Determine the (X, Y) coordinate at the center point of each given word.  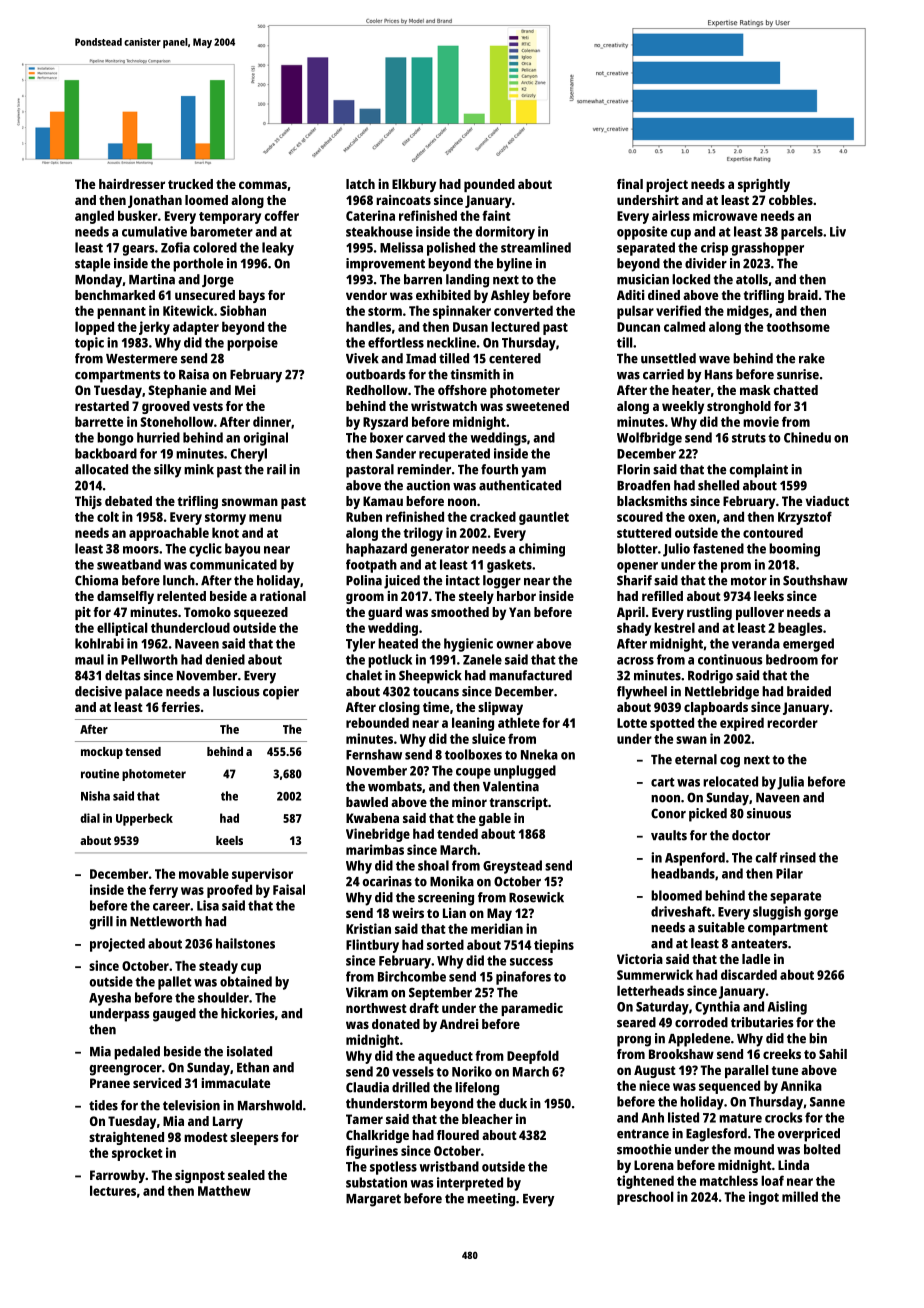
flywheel (642, 693)
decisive (98, 691)
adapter (196, 328)
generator (440, 551)
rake (812, 358)
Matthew (224, 1190)
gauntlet (544, 518)
